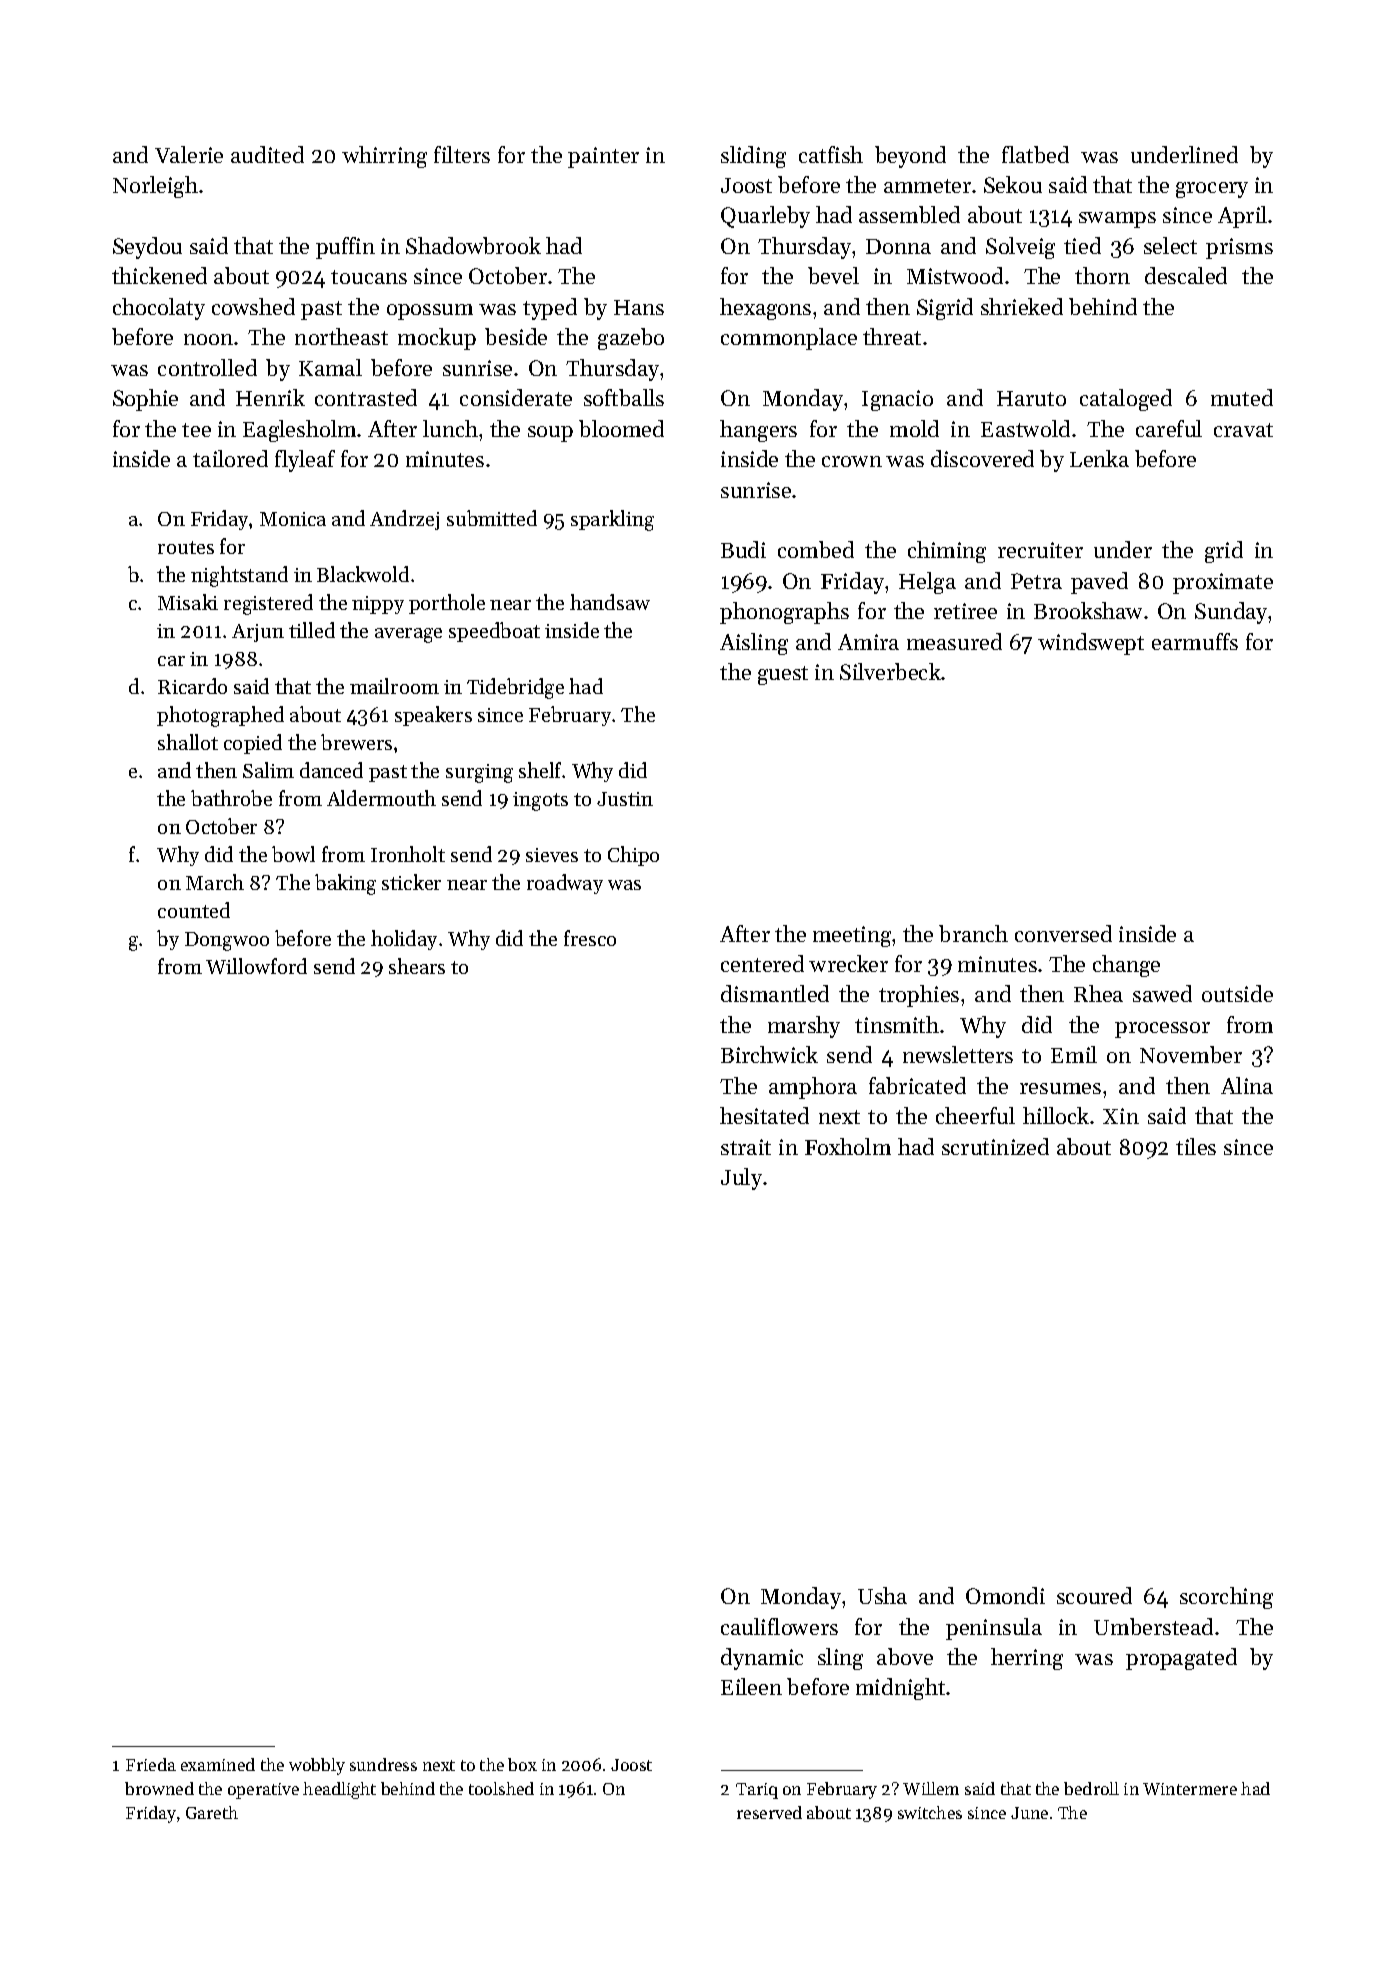 This screenshot has width=1386, height=1969. Describe the element at coordinates (212, 1812) in the screenshot. I see `Gareth` at that location.
